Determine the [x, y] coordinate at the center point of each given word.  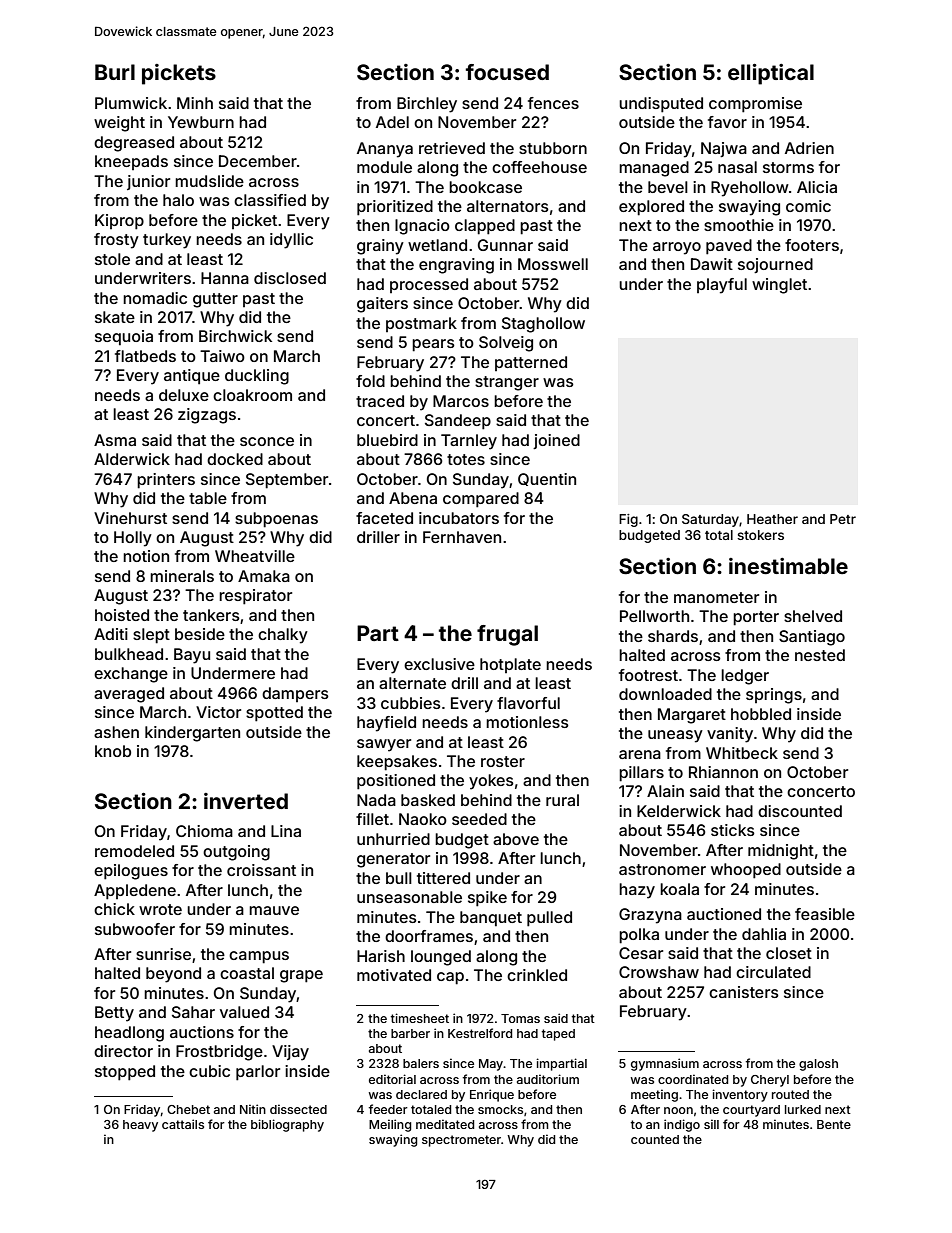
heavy [140, 1126]
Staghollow [543, 325]
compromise [755, 105]
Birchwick [235, 336]
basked [428, 800]
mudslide [209, 181]
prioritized [395, 208]
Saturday [710, 520]
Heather [772, 519]
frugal [507, 635]
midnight [781, 852]
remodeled [134, 851]
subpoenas [276, 520]
